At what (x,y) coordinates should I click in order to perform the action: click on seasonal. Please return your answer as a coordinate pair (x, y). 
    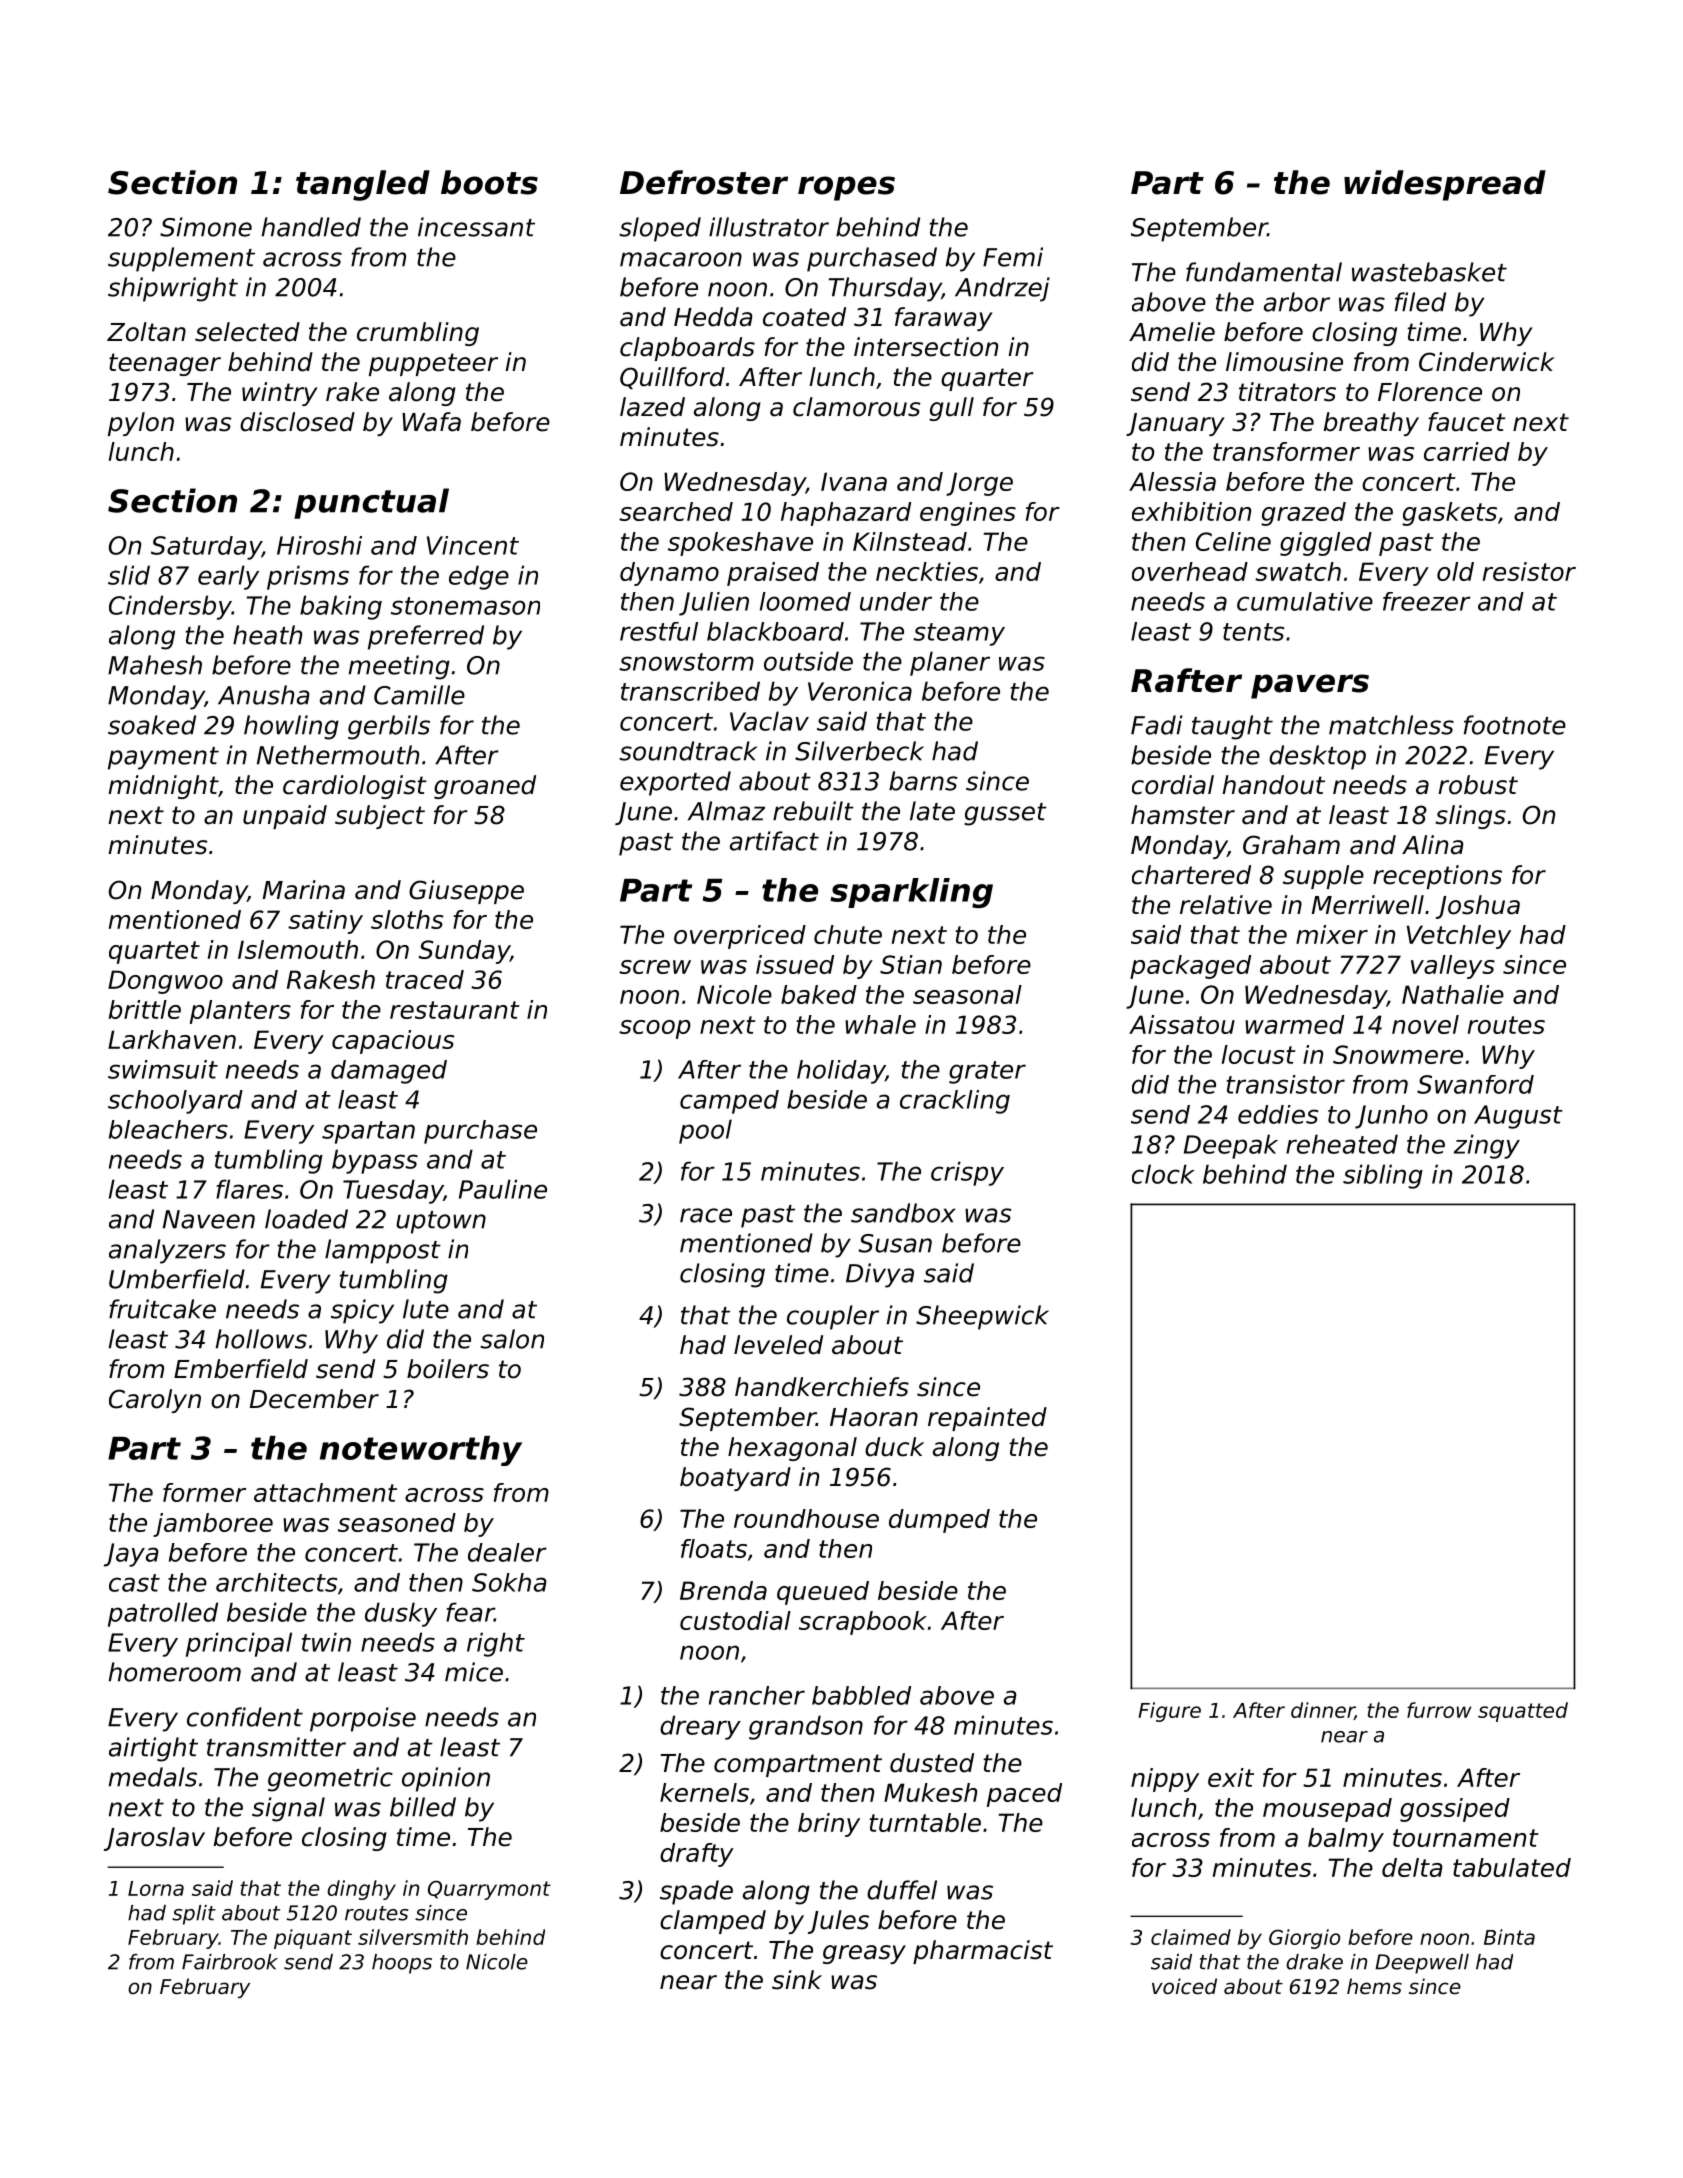
    Looking at the image, I should click on (967, 994).
